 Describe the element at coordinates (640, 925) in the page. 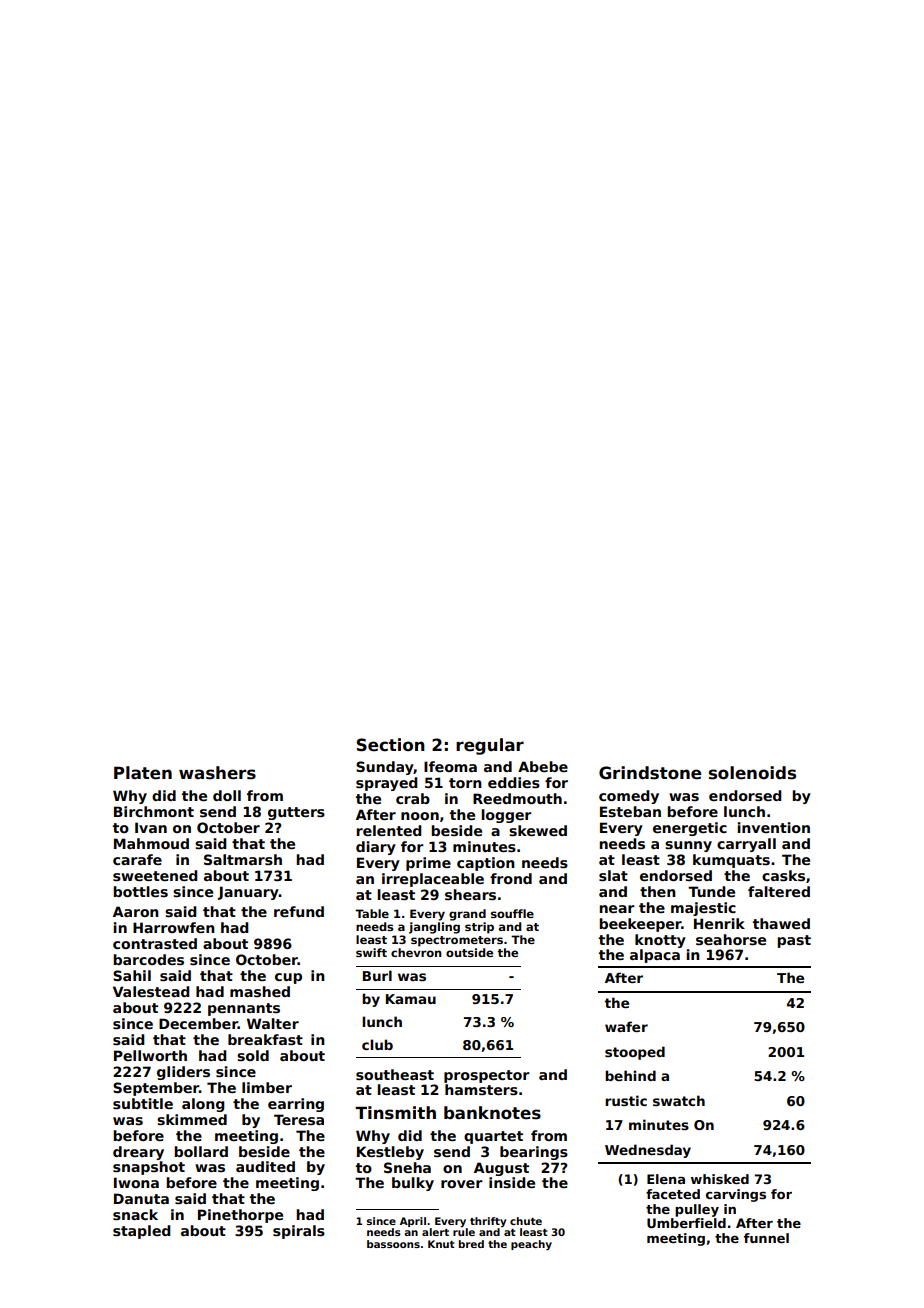

I see `beekeeper` at that location.
